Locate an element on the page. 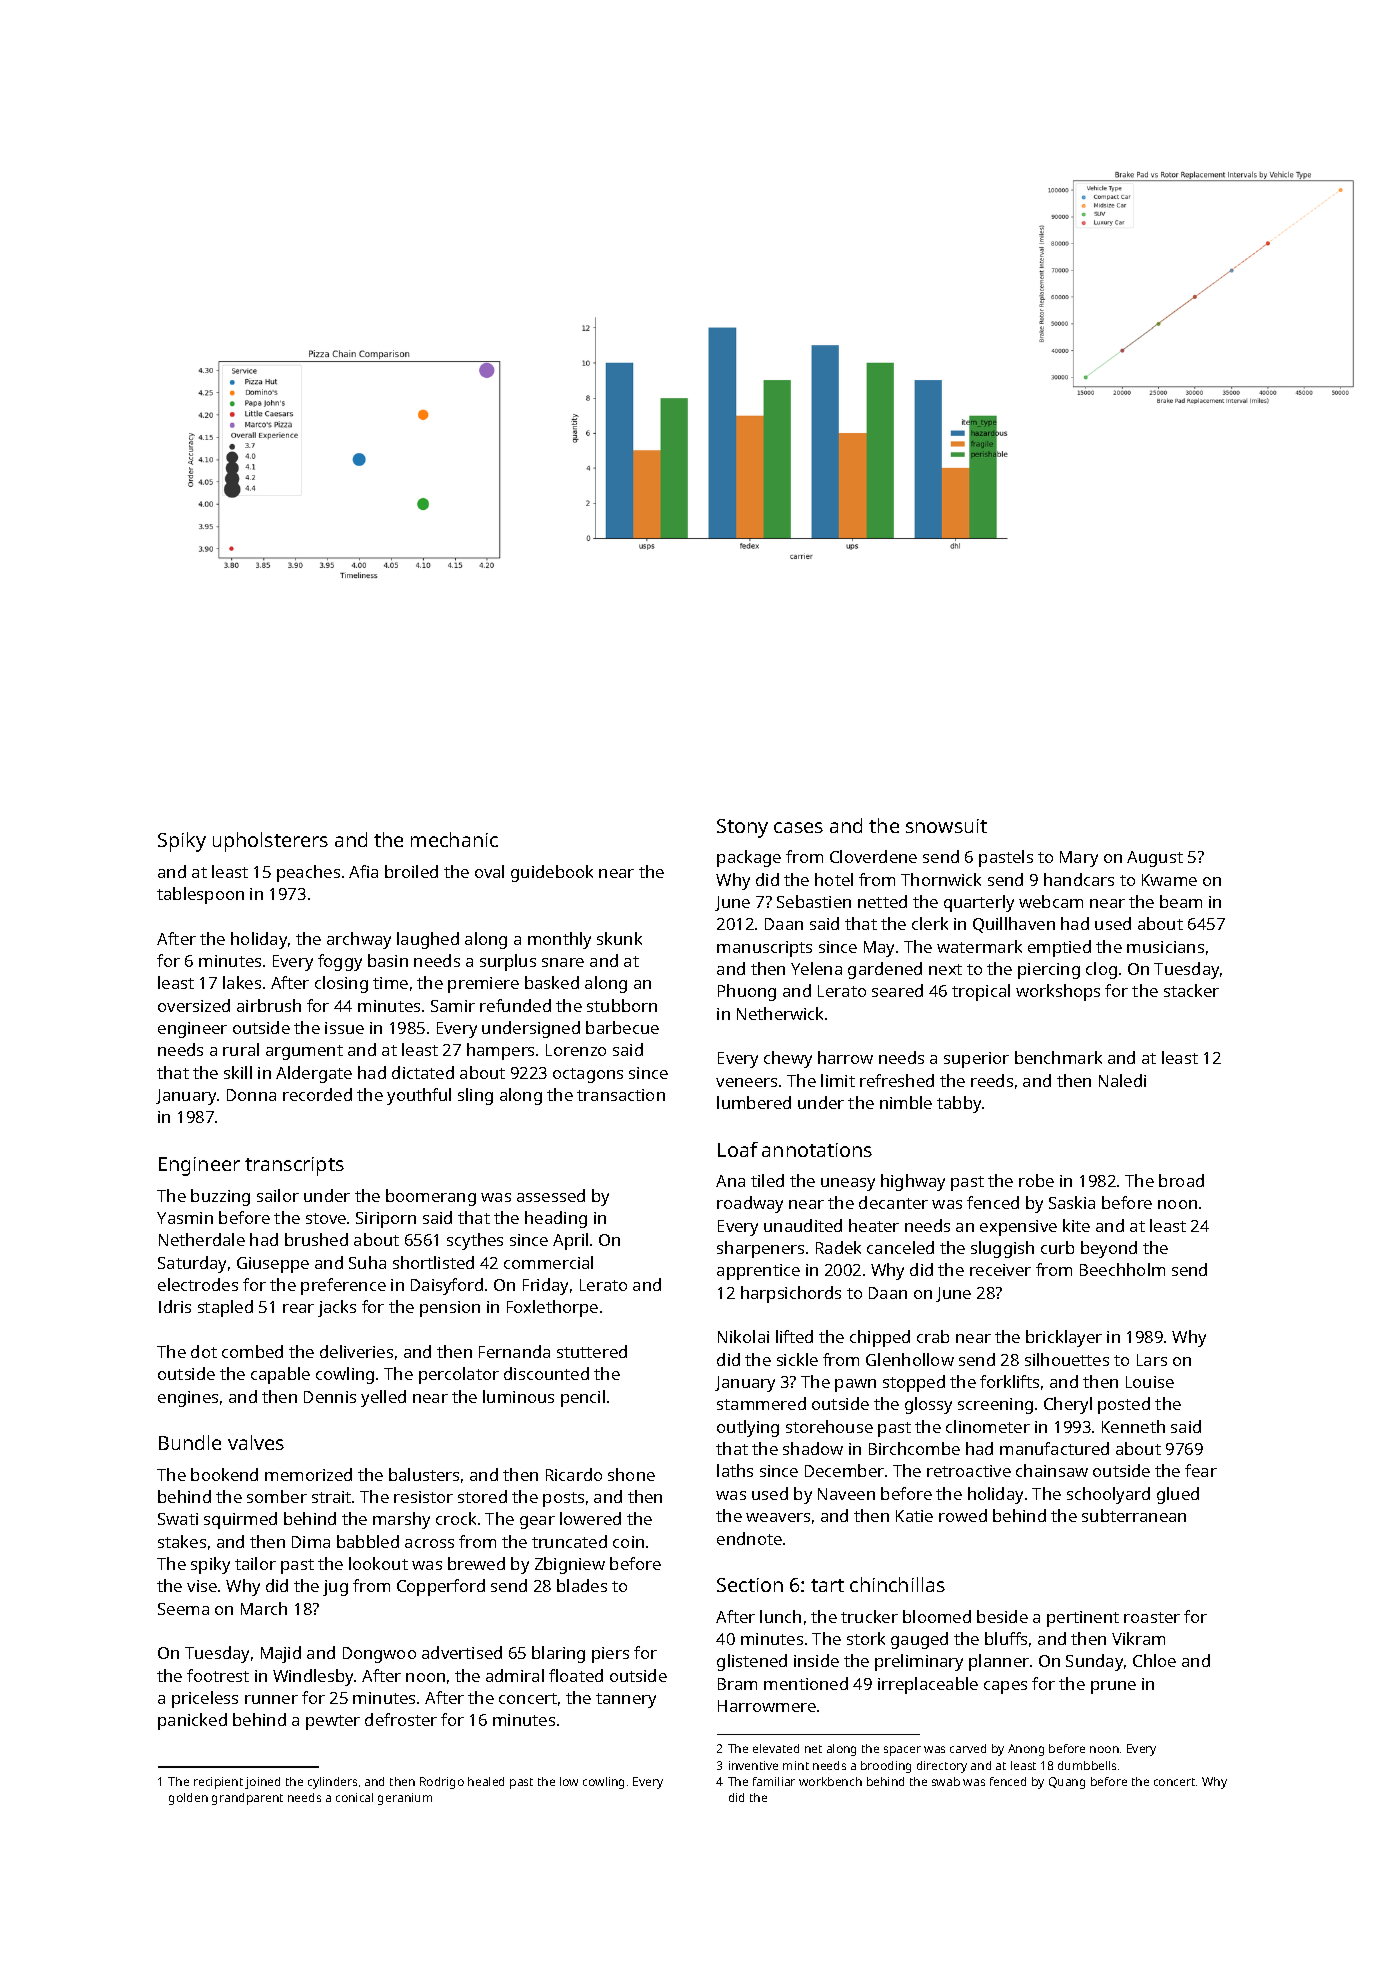 This page has height=1969, width=1386. beam is located at coordinates (1181, 901).
